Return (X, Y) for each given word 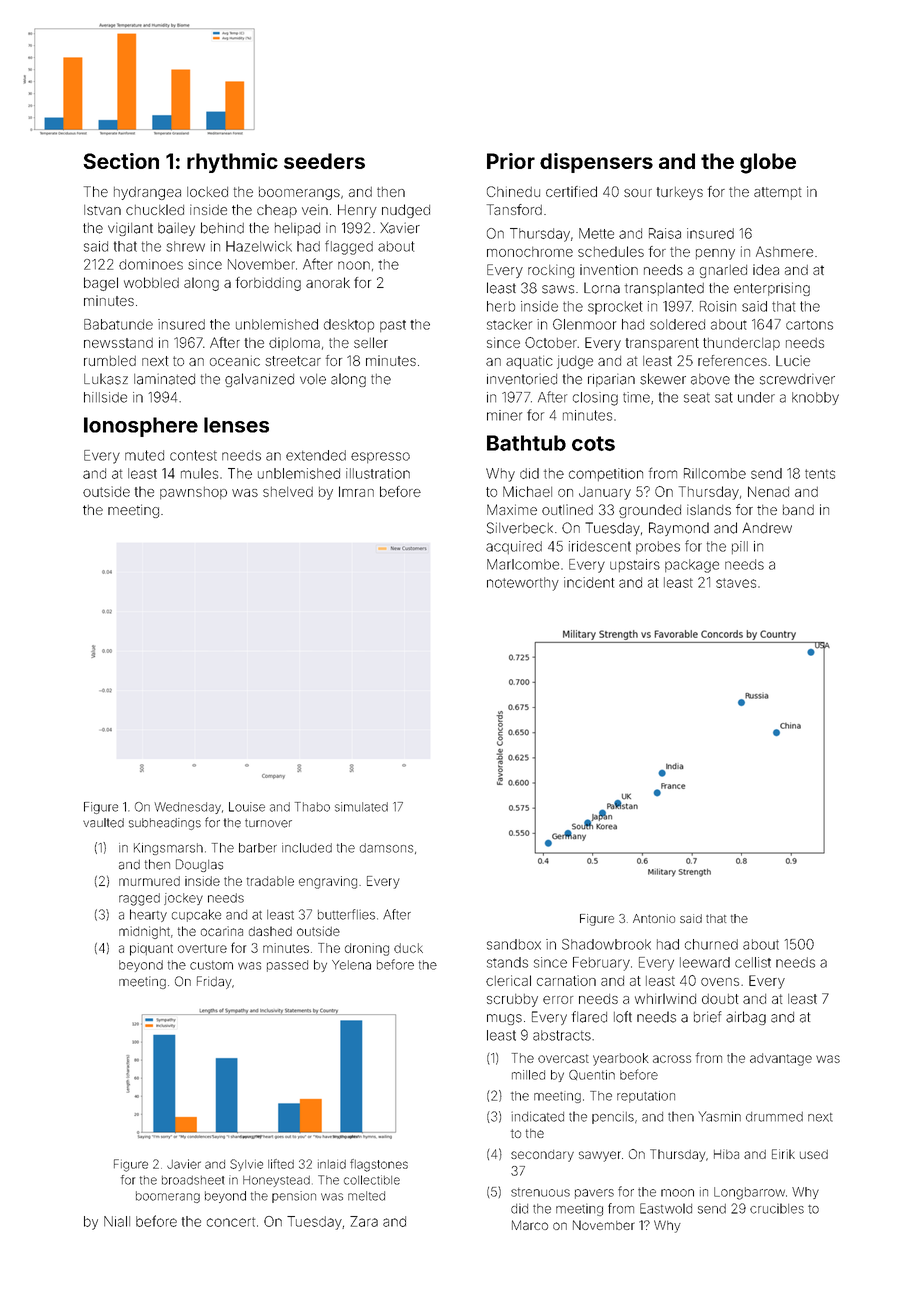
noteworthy (523, 584)
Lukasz (106, 379)
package (692, 566)
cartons (809, 325)
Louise (247, 807)
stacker (509, 324)
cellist (753, 962)
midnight (144, 932)
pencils (613, 1117)
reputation (646, 1097)
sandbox (514, 944)
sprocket (615, 308)
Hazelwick (259, 246)
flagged (349, 247)
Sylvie (246, 1165)
